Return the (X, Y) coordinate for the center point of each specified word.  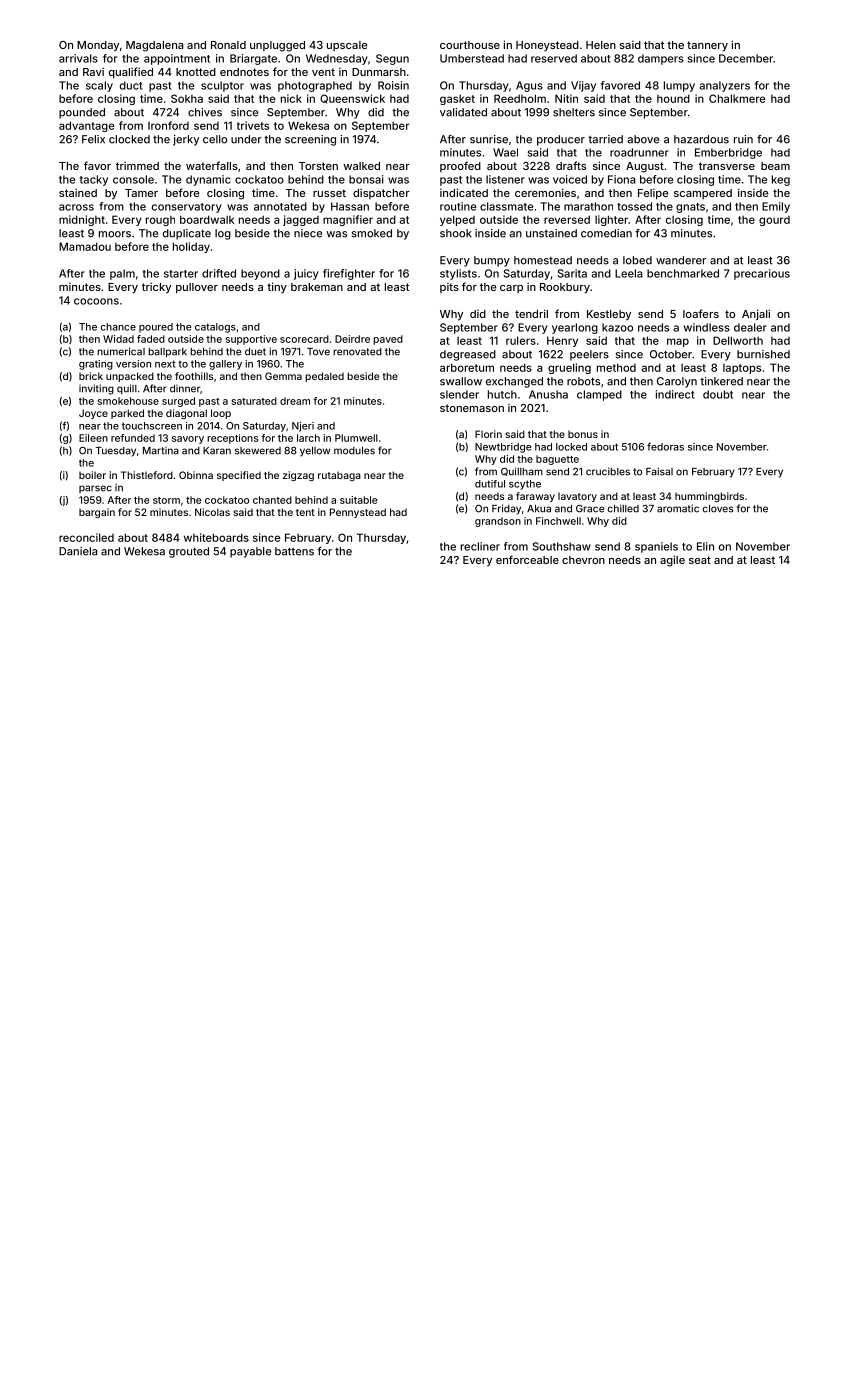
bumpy (492, 261)
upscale (347, 46)
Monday (98, 46)
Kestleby (609, 315)
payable (250, 552)
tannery (707, 46)
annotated (280, 206)
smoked (372, 233)
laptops (742, 369)
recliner (480, 546)
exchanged (514, 382)
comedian (606, 233)
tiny (277, 287)
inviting (96, 389)
